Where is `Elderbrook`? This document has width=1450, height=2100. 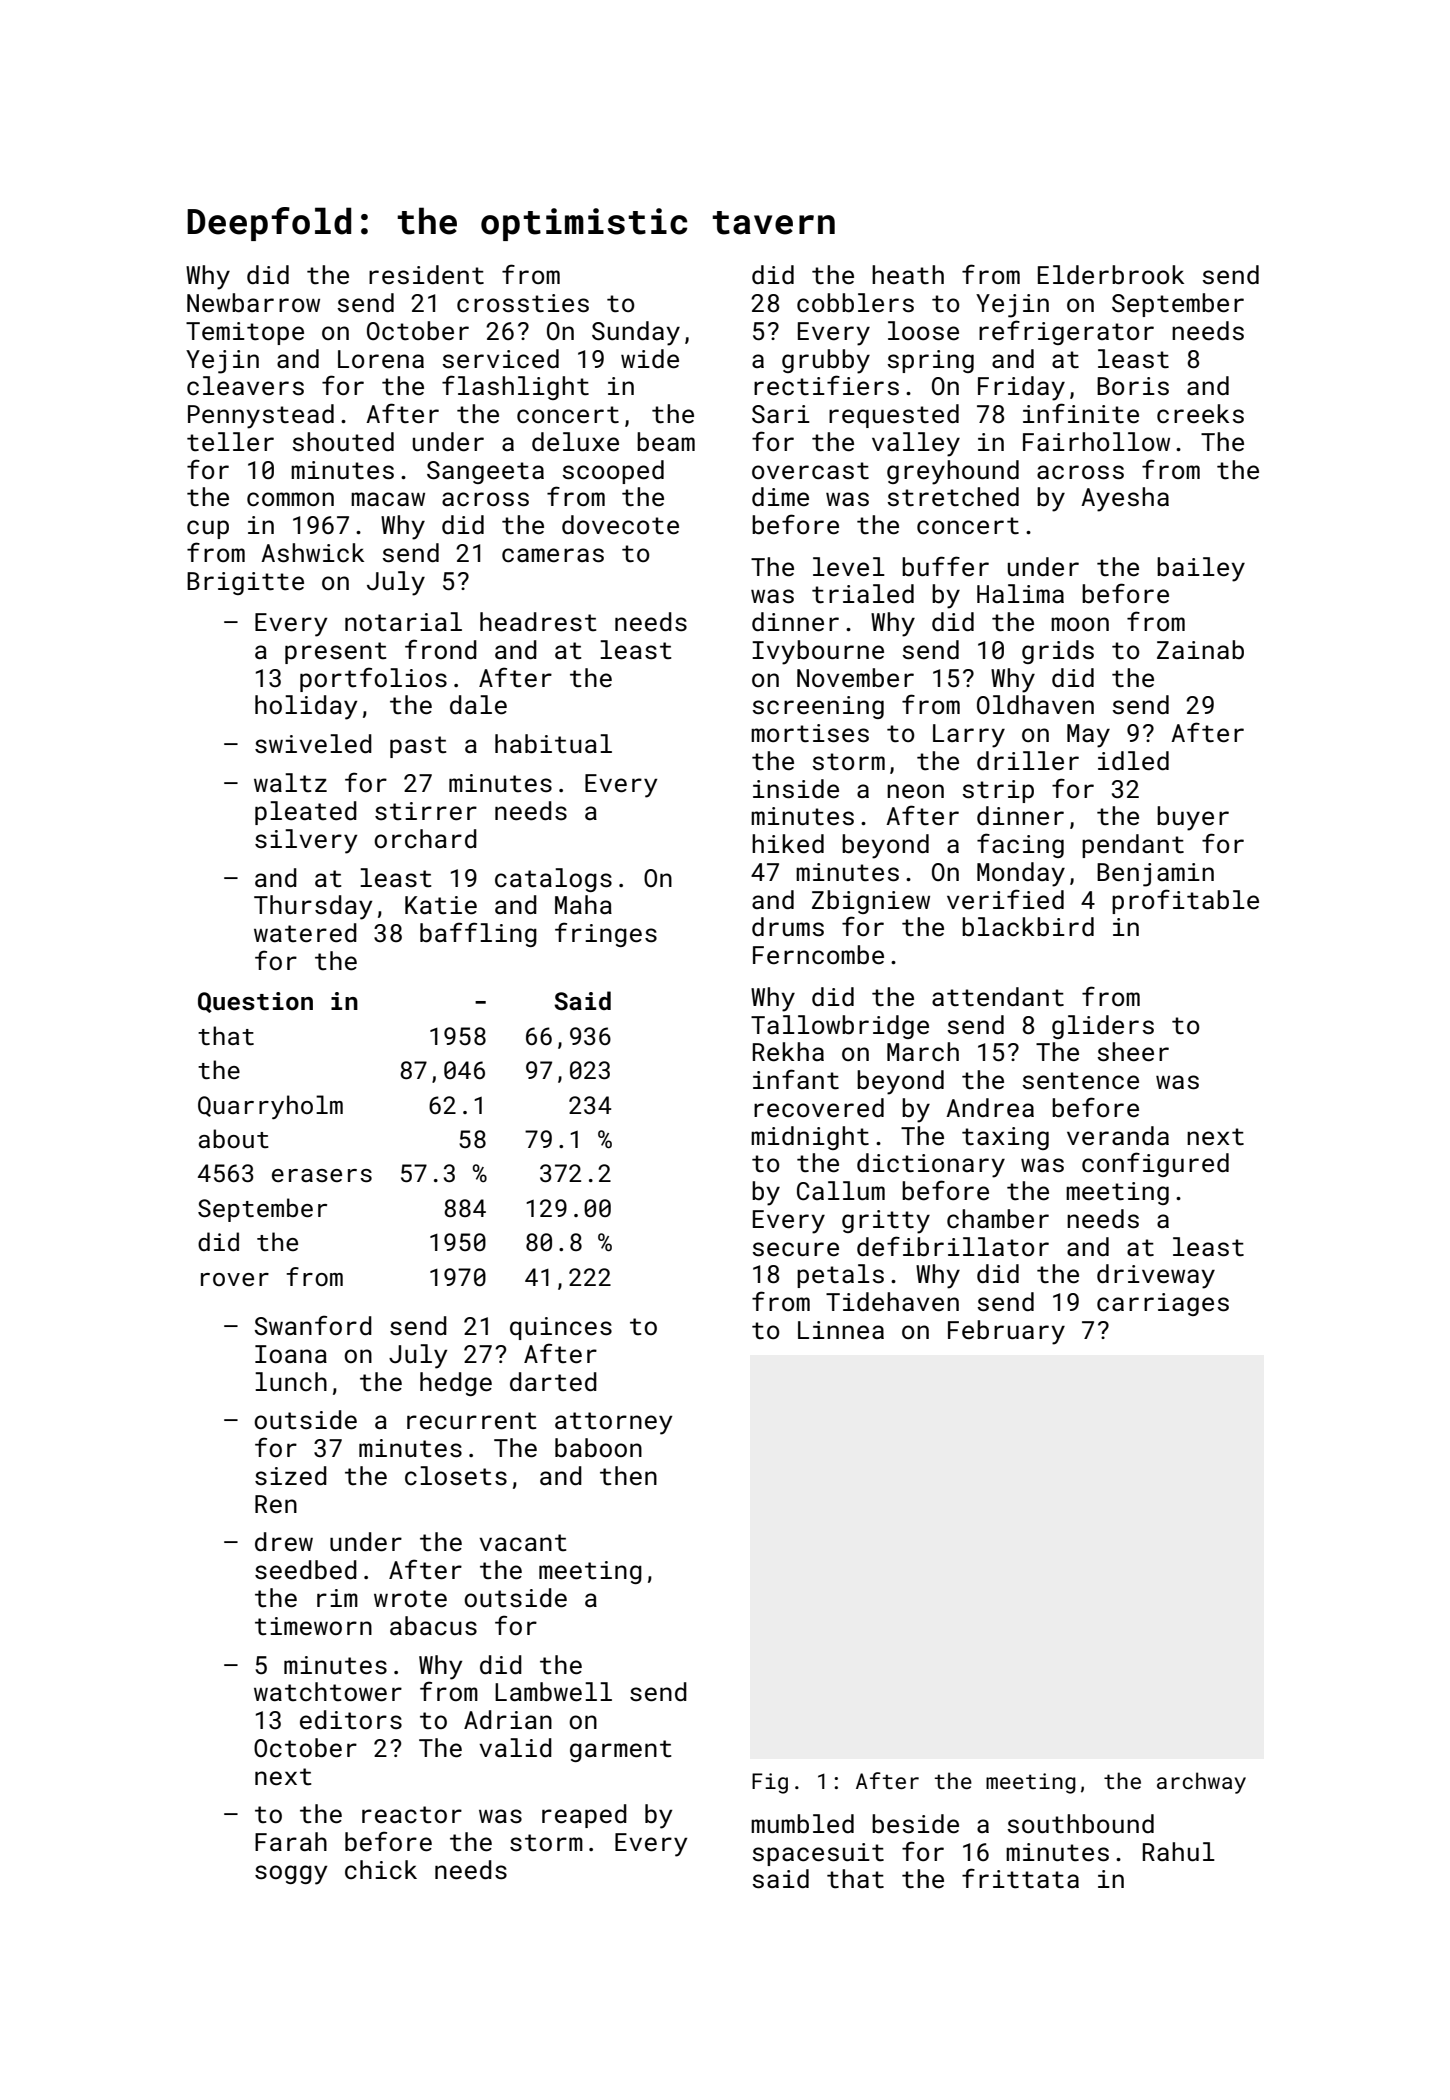
Elderbrook is located at coordinates (1111, 275).
